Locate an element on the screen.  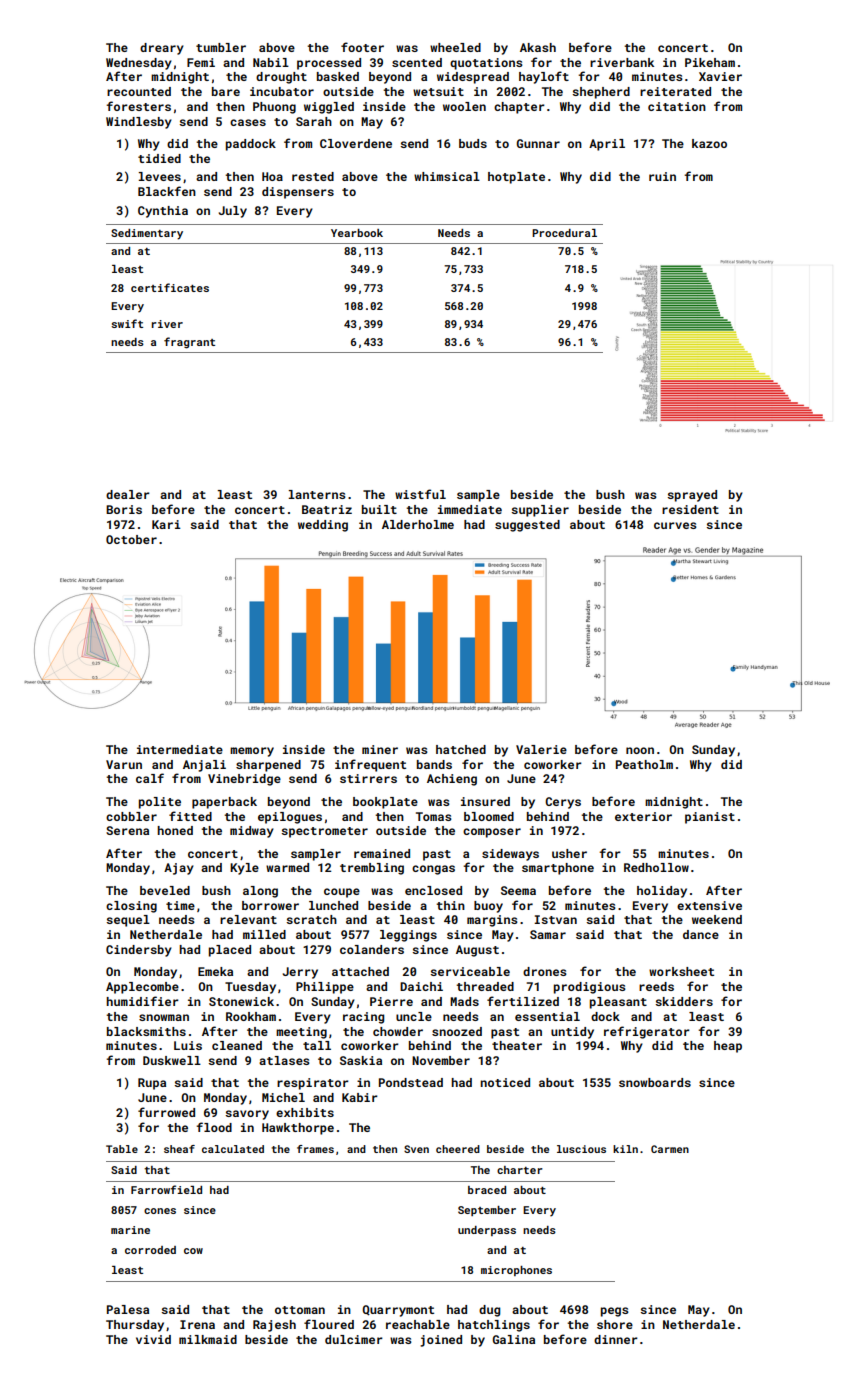
joined is located at coordinates (441, 1341).
